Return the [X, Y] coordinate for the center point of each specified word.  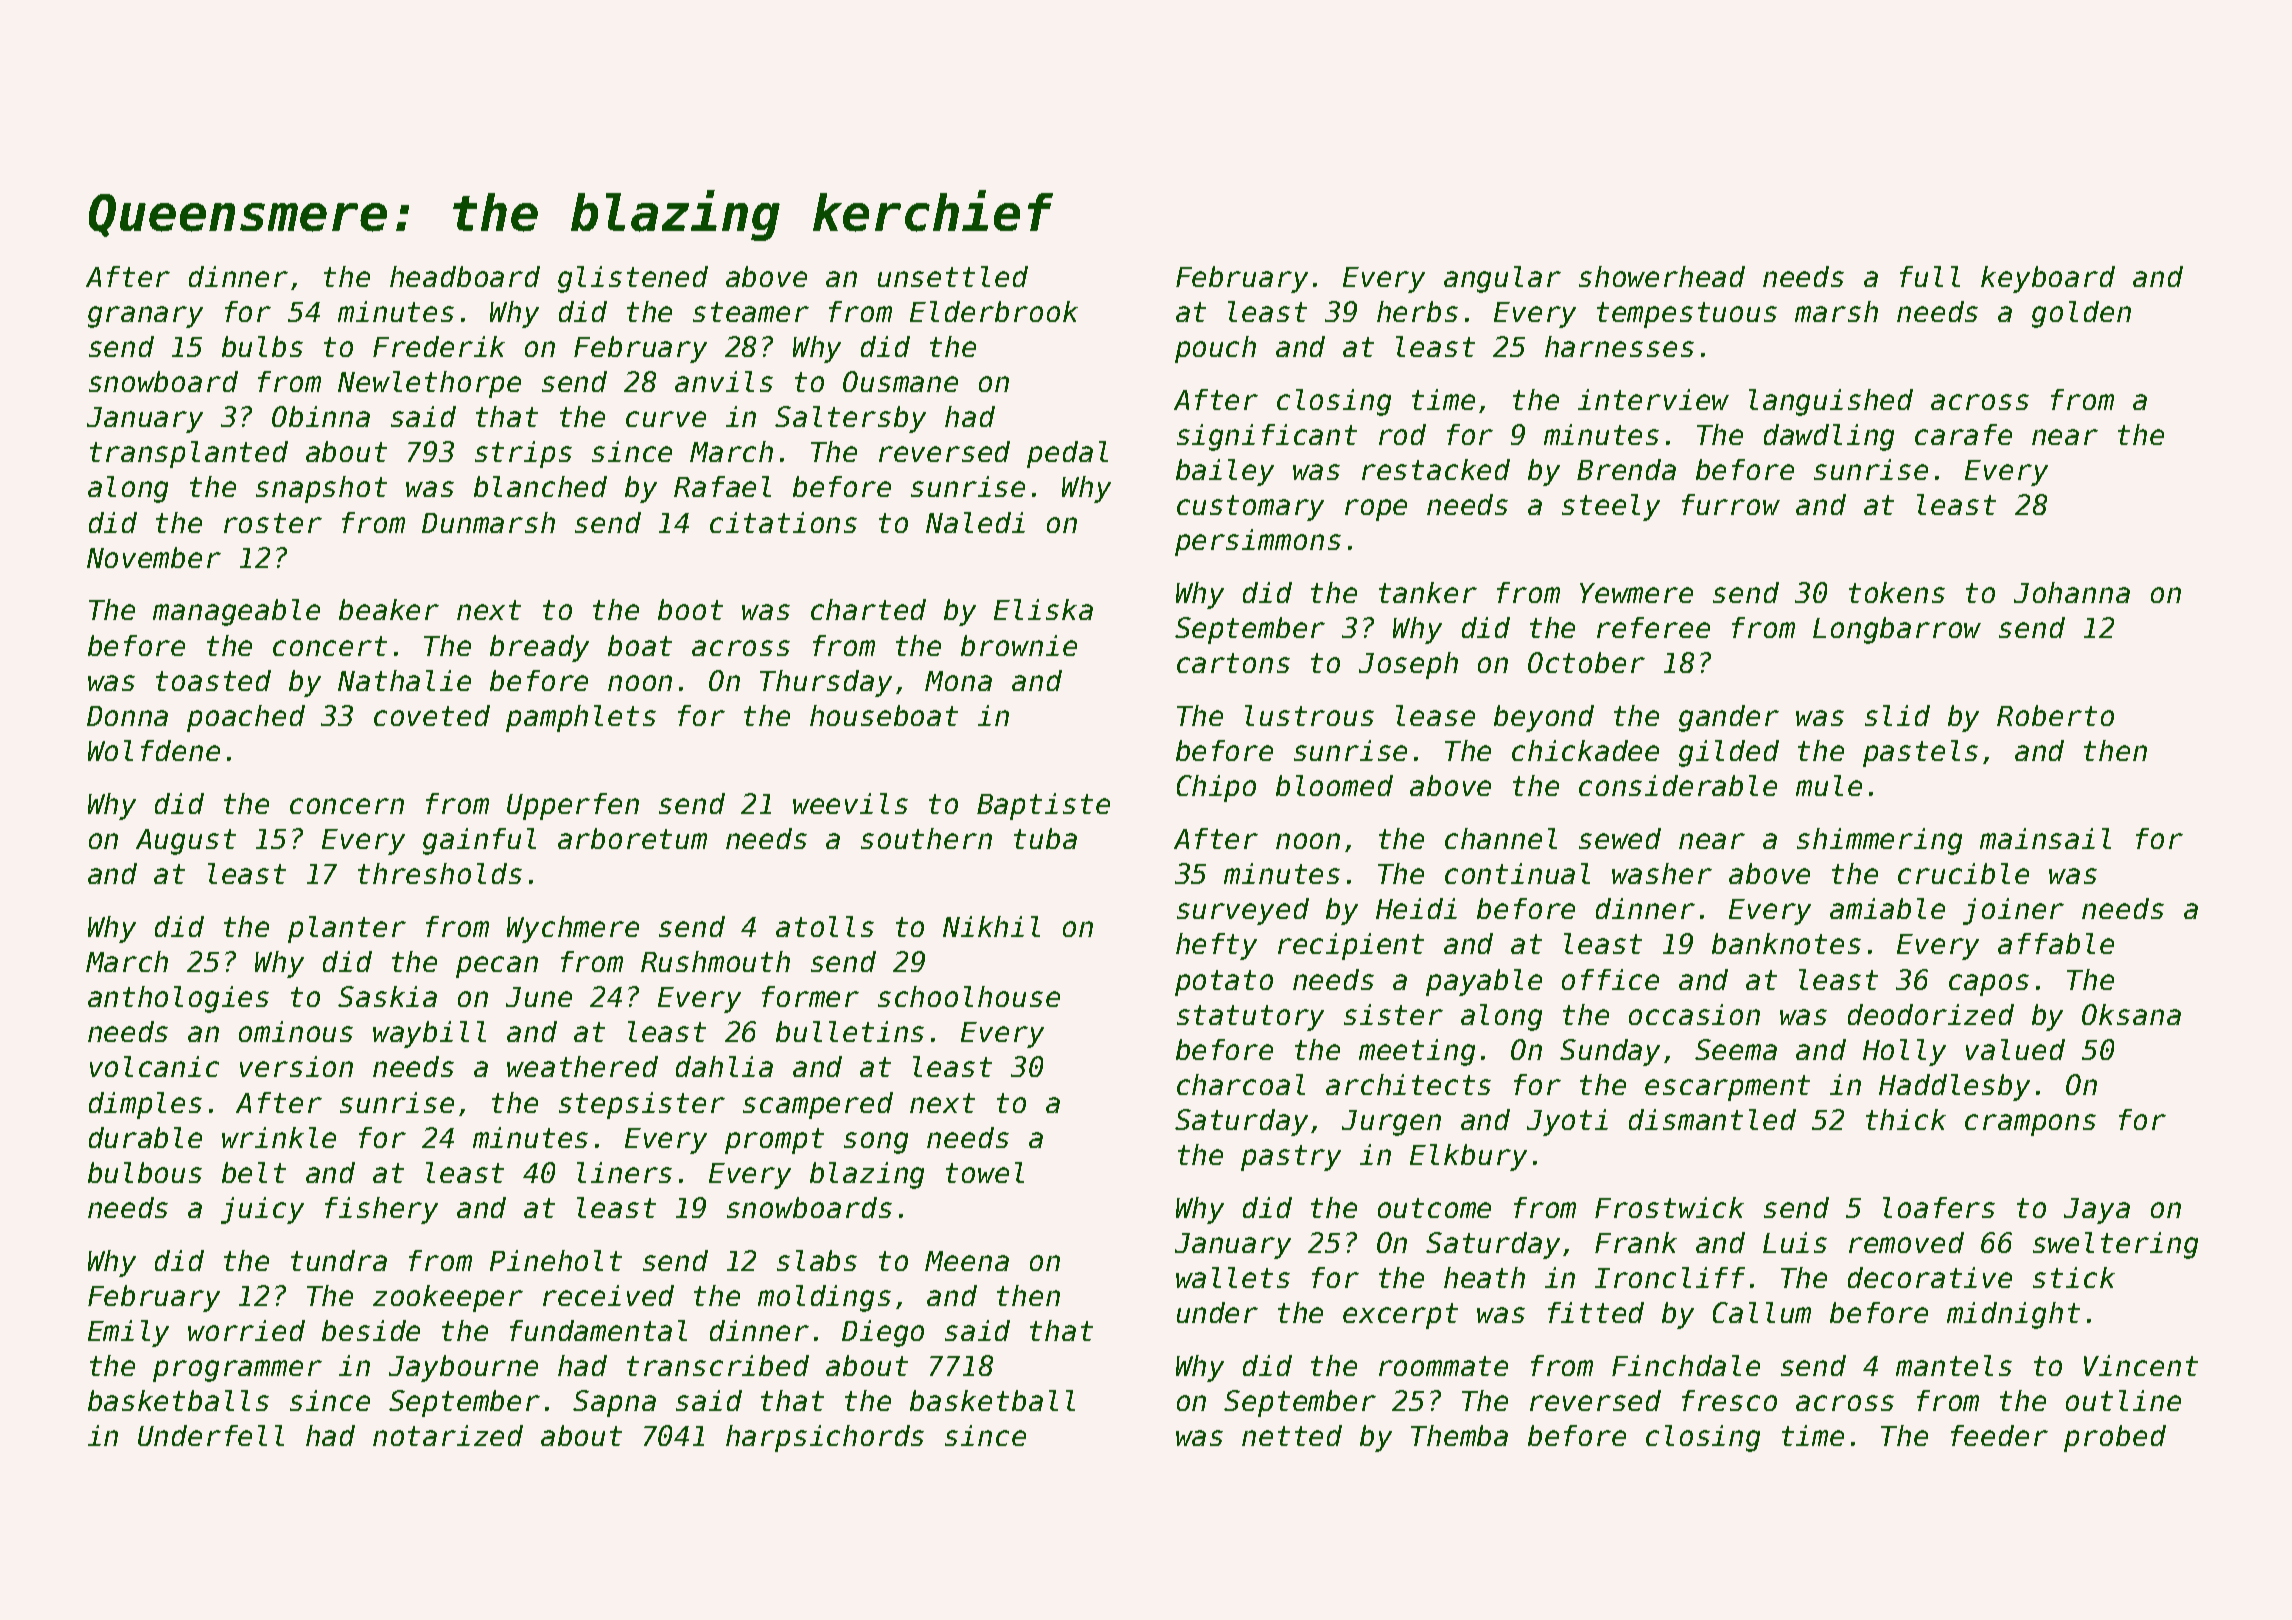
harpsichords [825, 1438]
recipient [1351, 946]
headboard [465, 276]
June [539, 997]
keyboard [2048, 279]
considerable [1678, 785]
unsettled [953, 276]
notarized [448, 1435]
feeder [1999, 1435]
